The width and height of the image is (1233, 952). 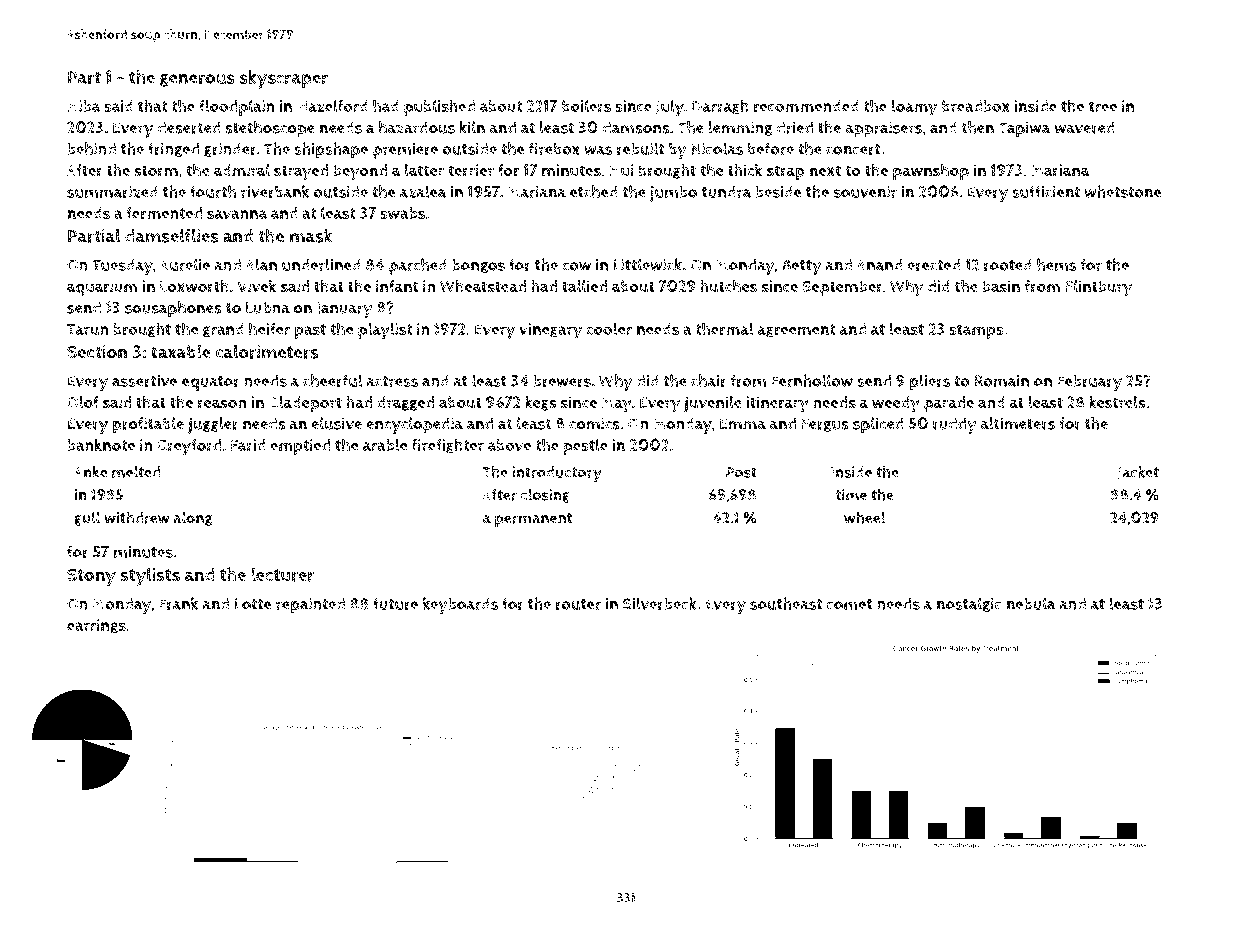 I want to click on generous, so click(x=197, y=80).
